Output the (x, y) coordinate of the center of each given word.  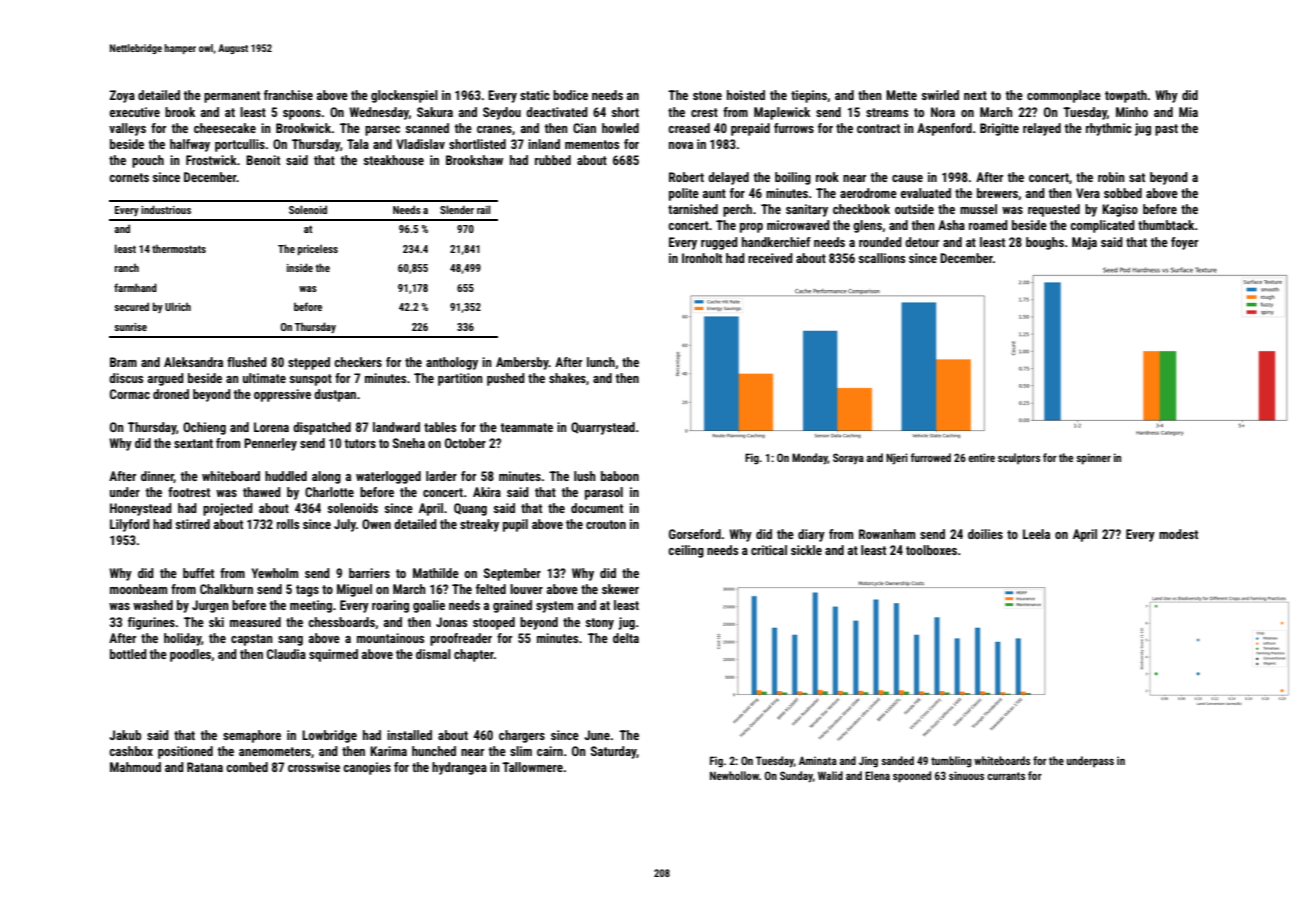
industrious (166, 209)
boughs (1045, 243)
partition (460, 379)
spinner (1093, 459)
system (554, 607)
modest (1178, 534)
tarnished (693, 209)
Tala (358, 144)
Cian (584, 128)
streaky (479, 525)
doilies (985, 534)
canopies (367, 768)
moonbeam (138, 589)
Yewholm (274, 573)
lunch (601, 362)
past (1166, 130)
